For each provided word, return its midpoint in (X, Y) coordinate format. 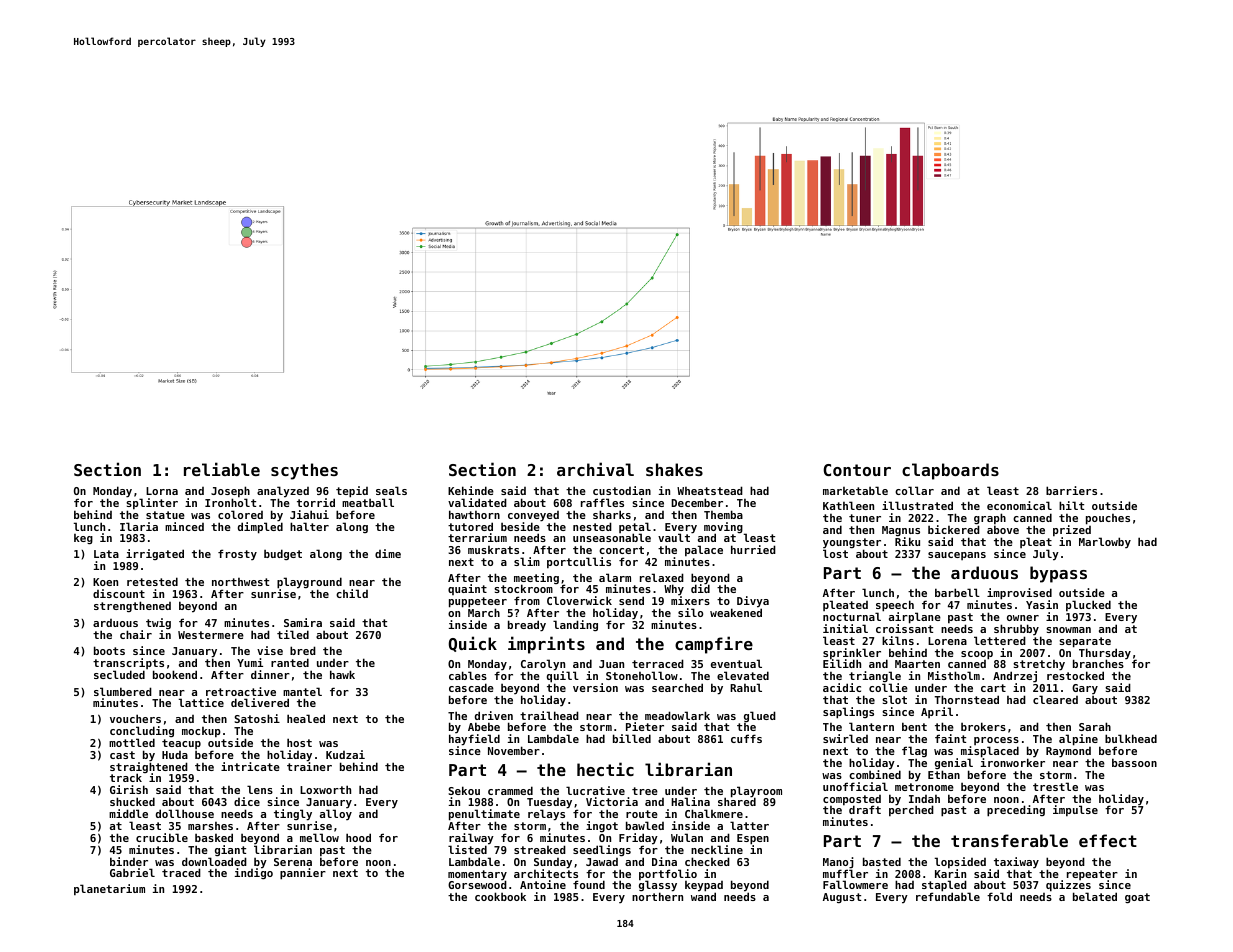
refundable (948, 897)
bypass (1058, 574)
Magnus (901, 531)
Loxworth (325, 789)
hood (358, 837)
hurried (753, 549)
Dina (664, 861)
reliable (222, 469)
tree (645, 791)
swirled (845, 738)
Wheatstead (710, 490)
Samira (303, 622)
